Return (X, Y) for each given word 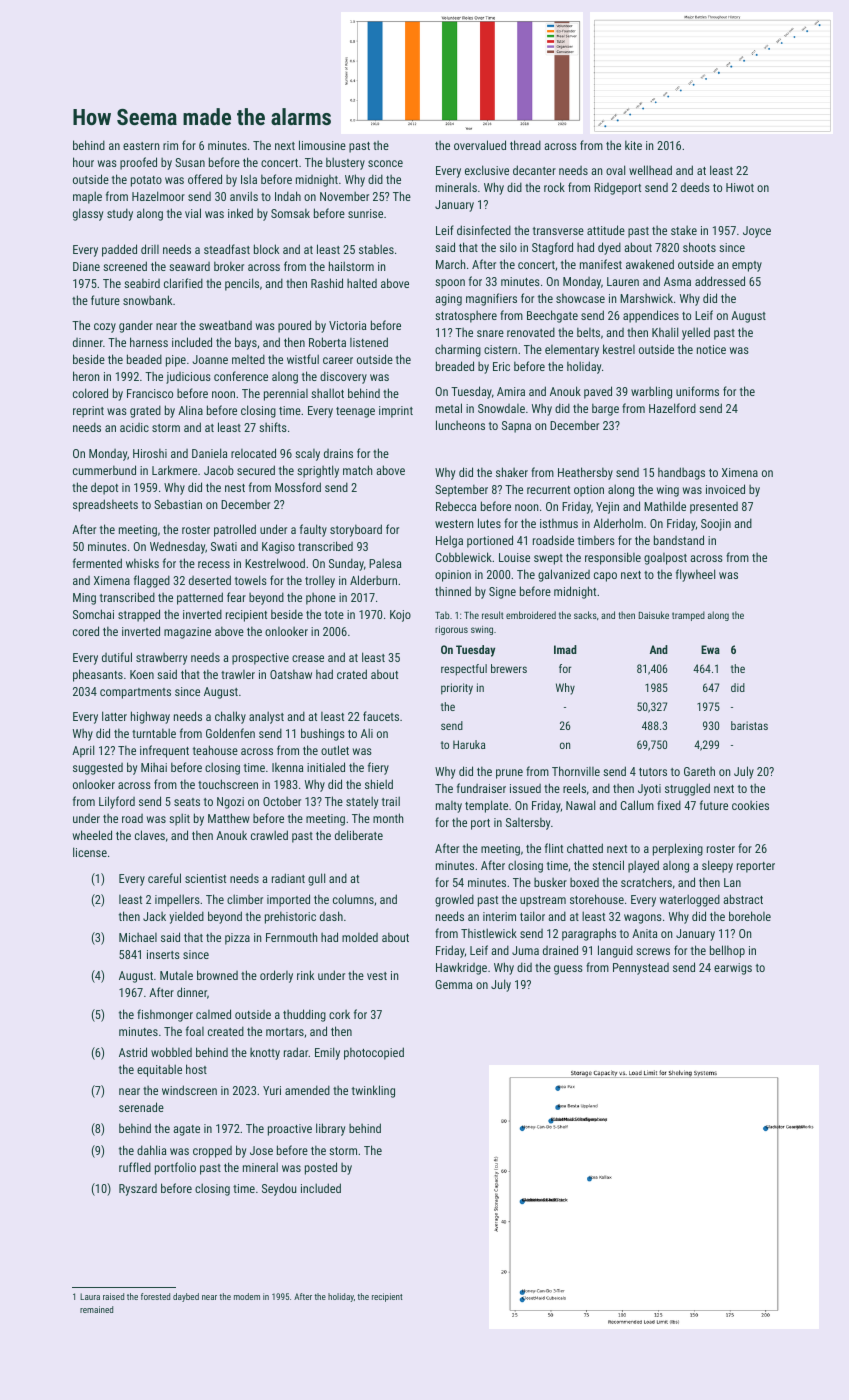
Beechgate (552, 316)
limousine (322, 145)
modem (247, 1296)
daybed (186, 1297)
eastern (141, 146)
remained (96, 1309)
